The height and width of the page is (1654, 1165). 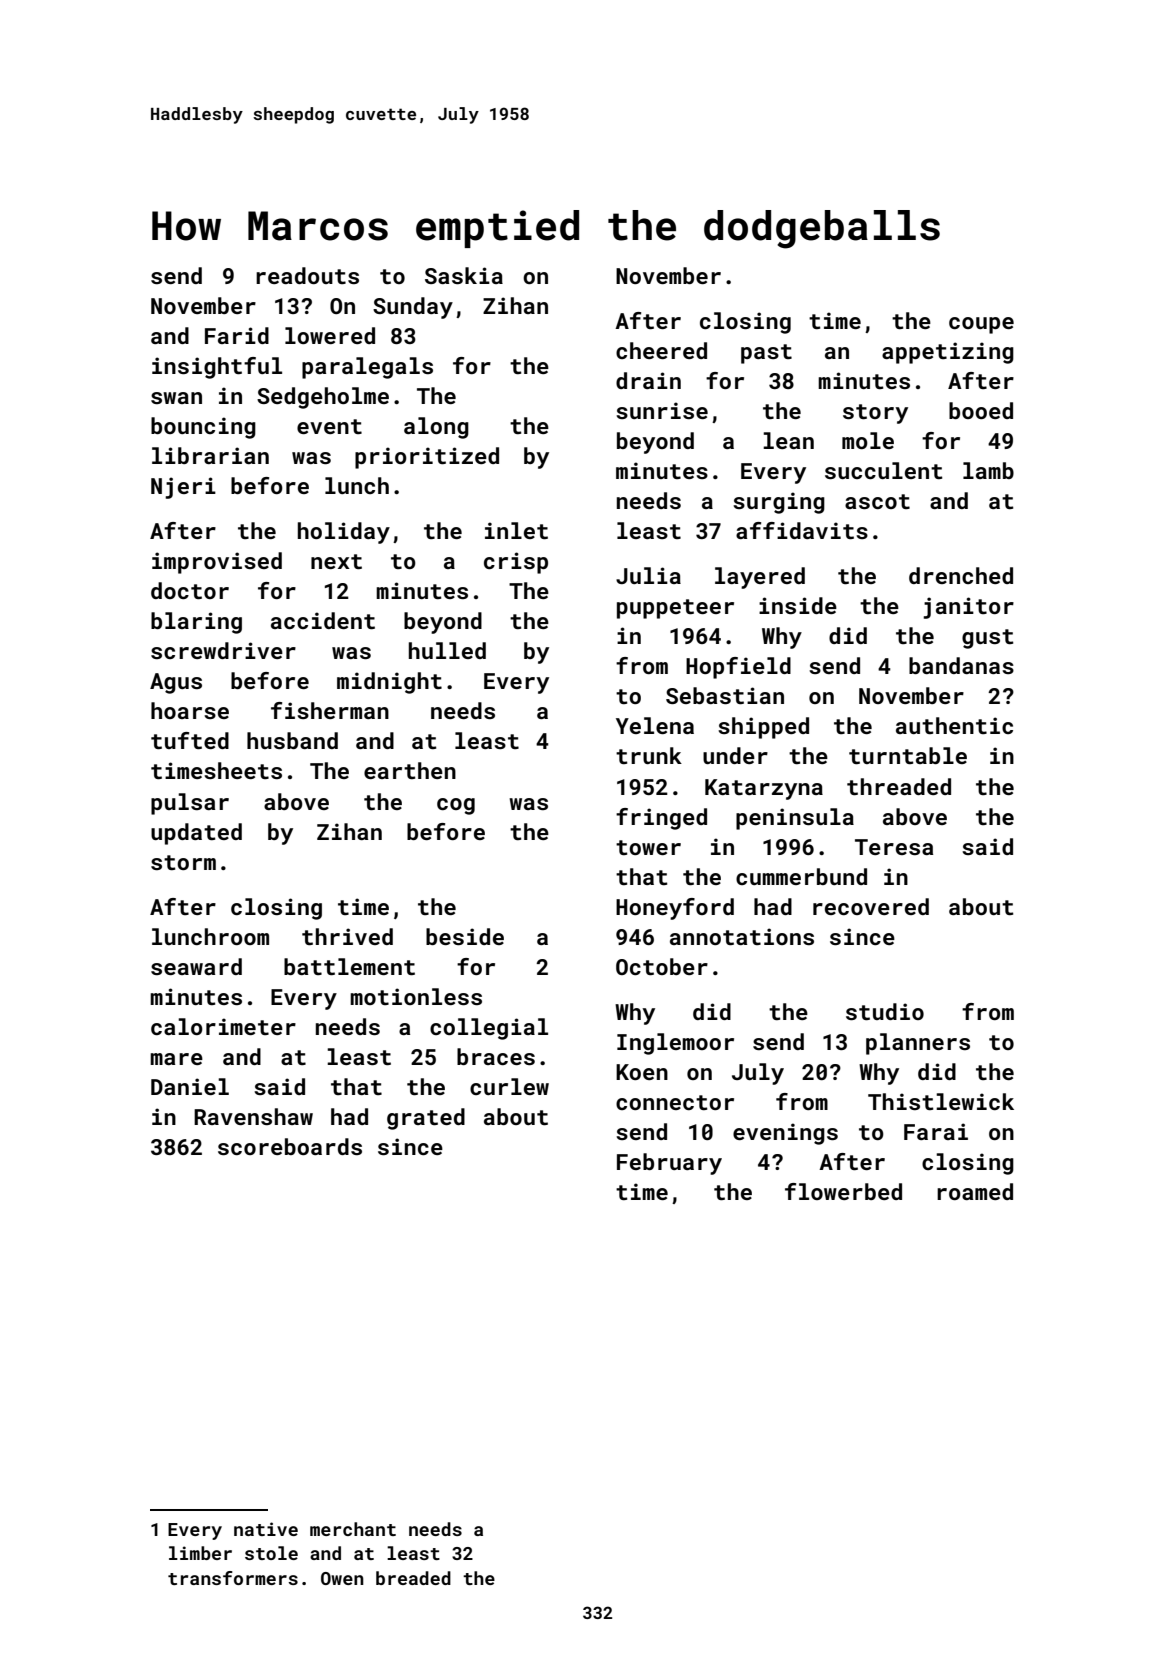 What do you see at coordinates (649, 755) in the page?
I see `trunk` at bounding box center [649, 755].
